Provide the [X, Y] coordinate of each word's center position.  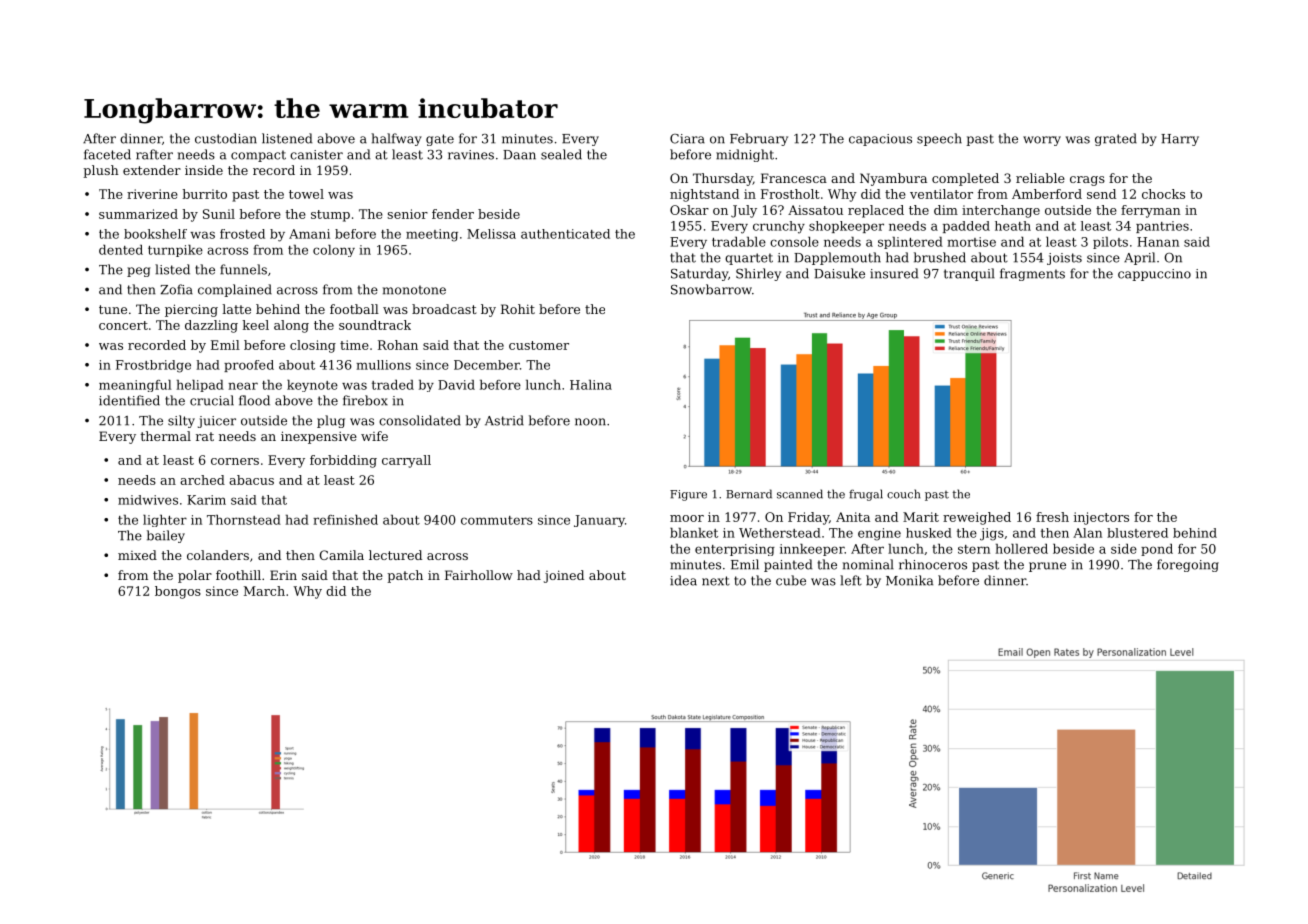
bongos [178, 592]
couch [903, 494]
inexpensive [319, 437]
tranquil [969, 274]
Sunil [219, 214]
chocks [1163, 194]
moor [687, 518]
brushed [940, 257]
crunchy [779, 227]
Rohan [398, 345]
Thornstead [244, 520]
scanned [800, 494]
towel [306, 194]
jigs [992, 534]
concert [123, 325]
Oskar [689, 210]
